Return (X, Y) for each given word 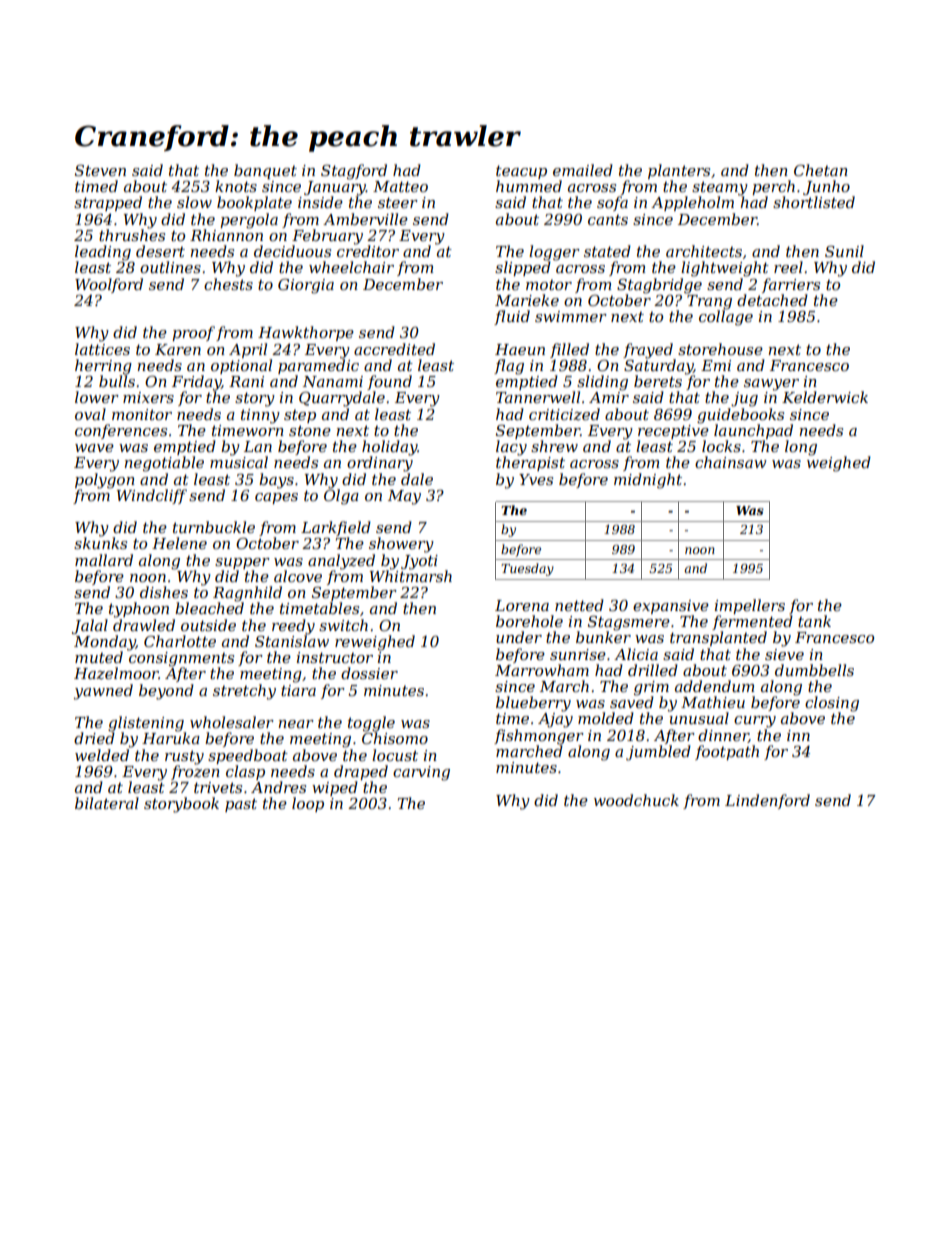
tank (814, 621)
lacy (511, 448)
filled (569, 350)
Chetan (821, 170)
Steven (100, 170)
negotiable (164, 464)
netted (579, 605)
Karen (178, 349)
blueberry (533, 704)
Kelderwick (825, 397)
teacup (521, 172)
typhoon (139, 610)
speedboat (248, 756)
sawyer (771, 385)
